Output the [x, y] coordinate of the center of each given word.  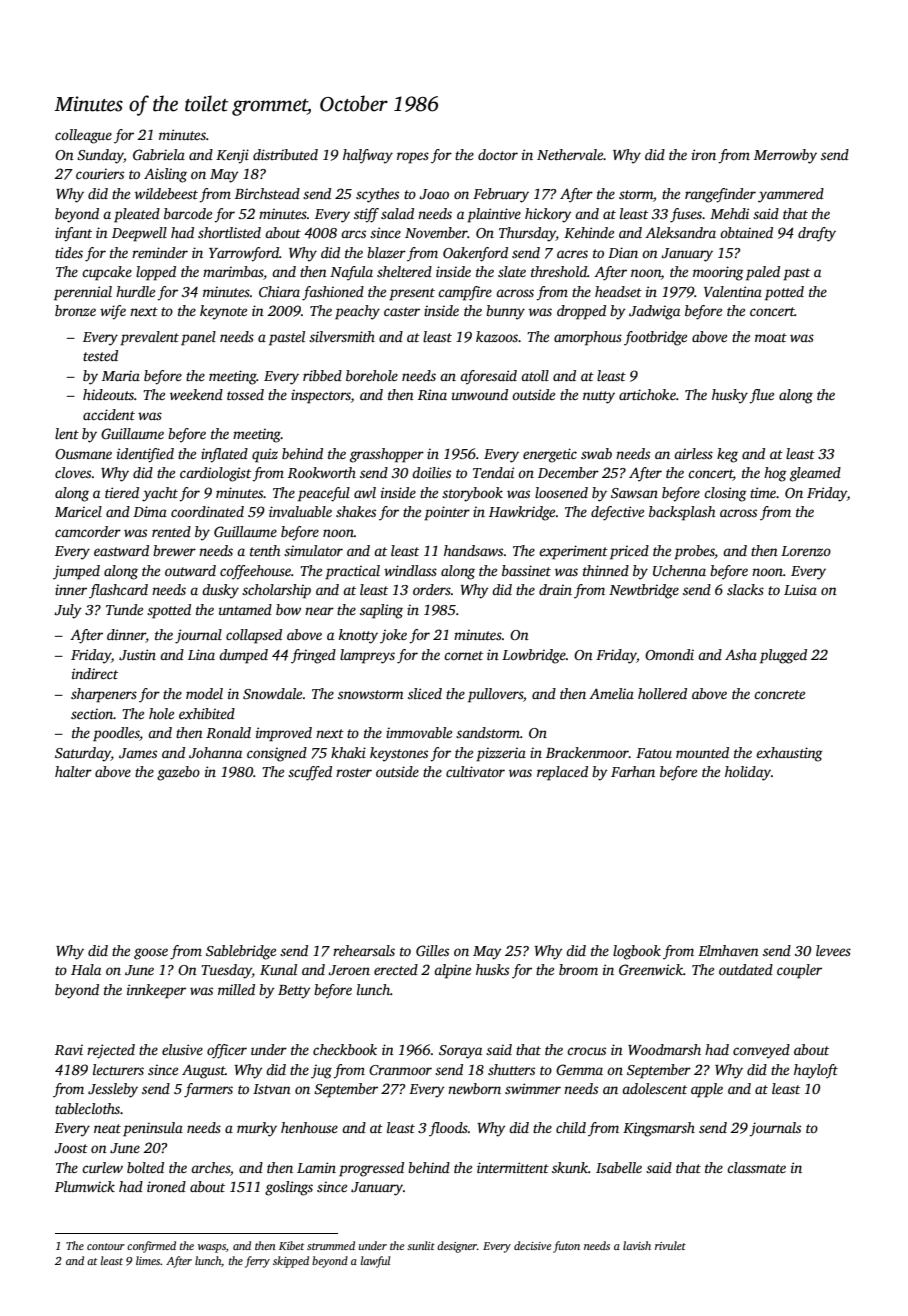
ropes [413, 158]
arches [210, 1167]
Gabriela [159, 154]
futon [566, 1247]
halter [73, 771]
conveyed [761, 1051]
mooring [718, 273]
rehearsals [364, 950]
